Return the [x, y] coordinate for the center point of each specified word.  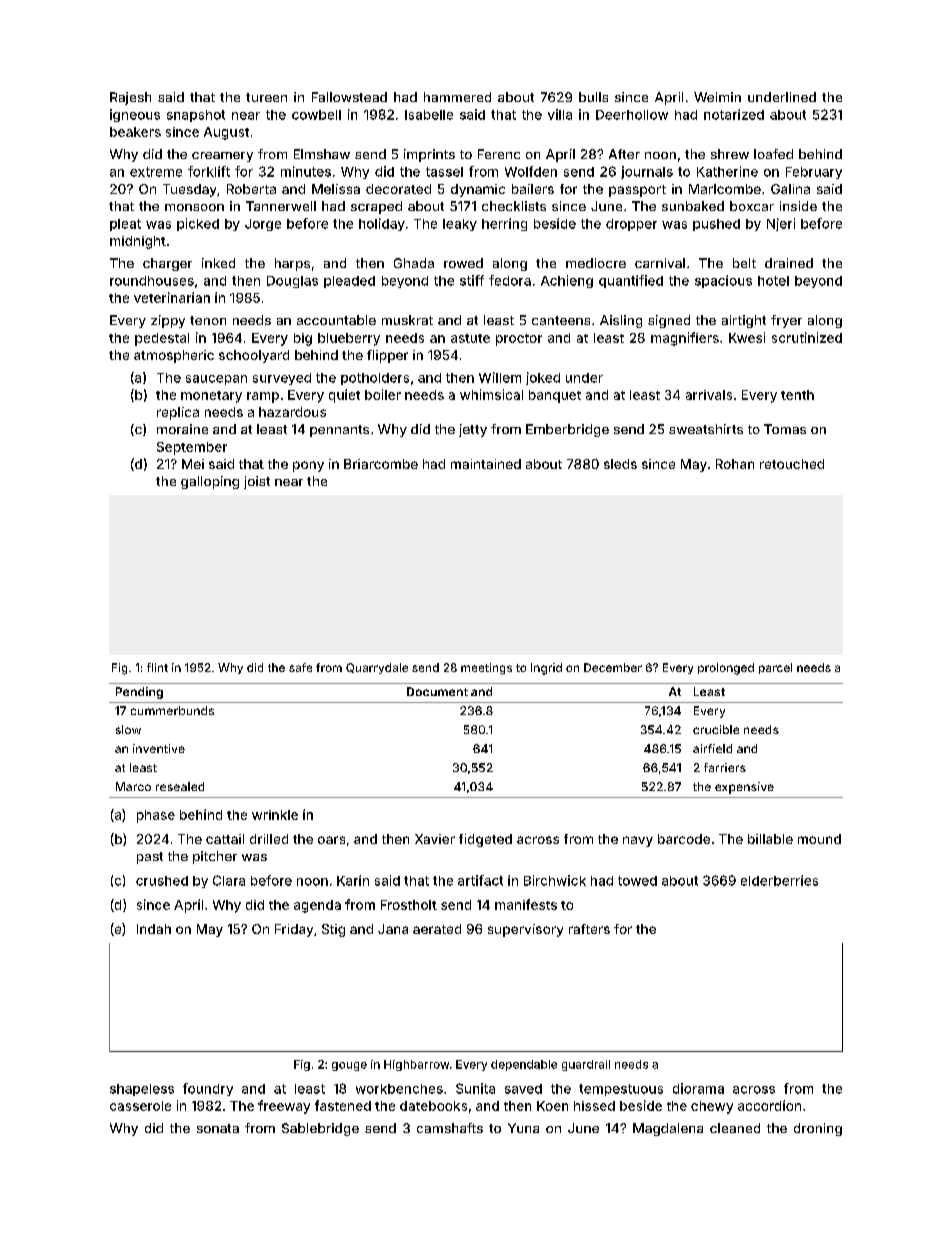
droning [818, 1129]
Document [437, 691]
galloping [210, 482]
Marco [133, 786]
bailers [533, 189]
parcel [775, 668]
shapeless [142, 1090]
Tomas [785, 429]
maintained [486, 464]
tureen [266, 97]
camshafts [450, 1128]
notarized [734, 114]
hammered [457, 97]
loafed [773, 154]
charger [167, 264]
